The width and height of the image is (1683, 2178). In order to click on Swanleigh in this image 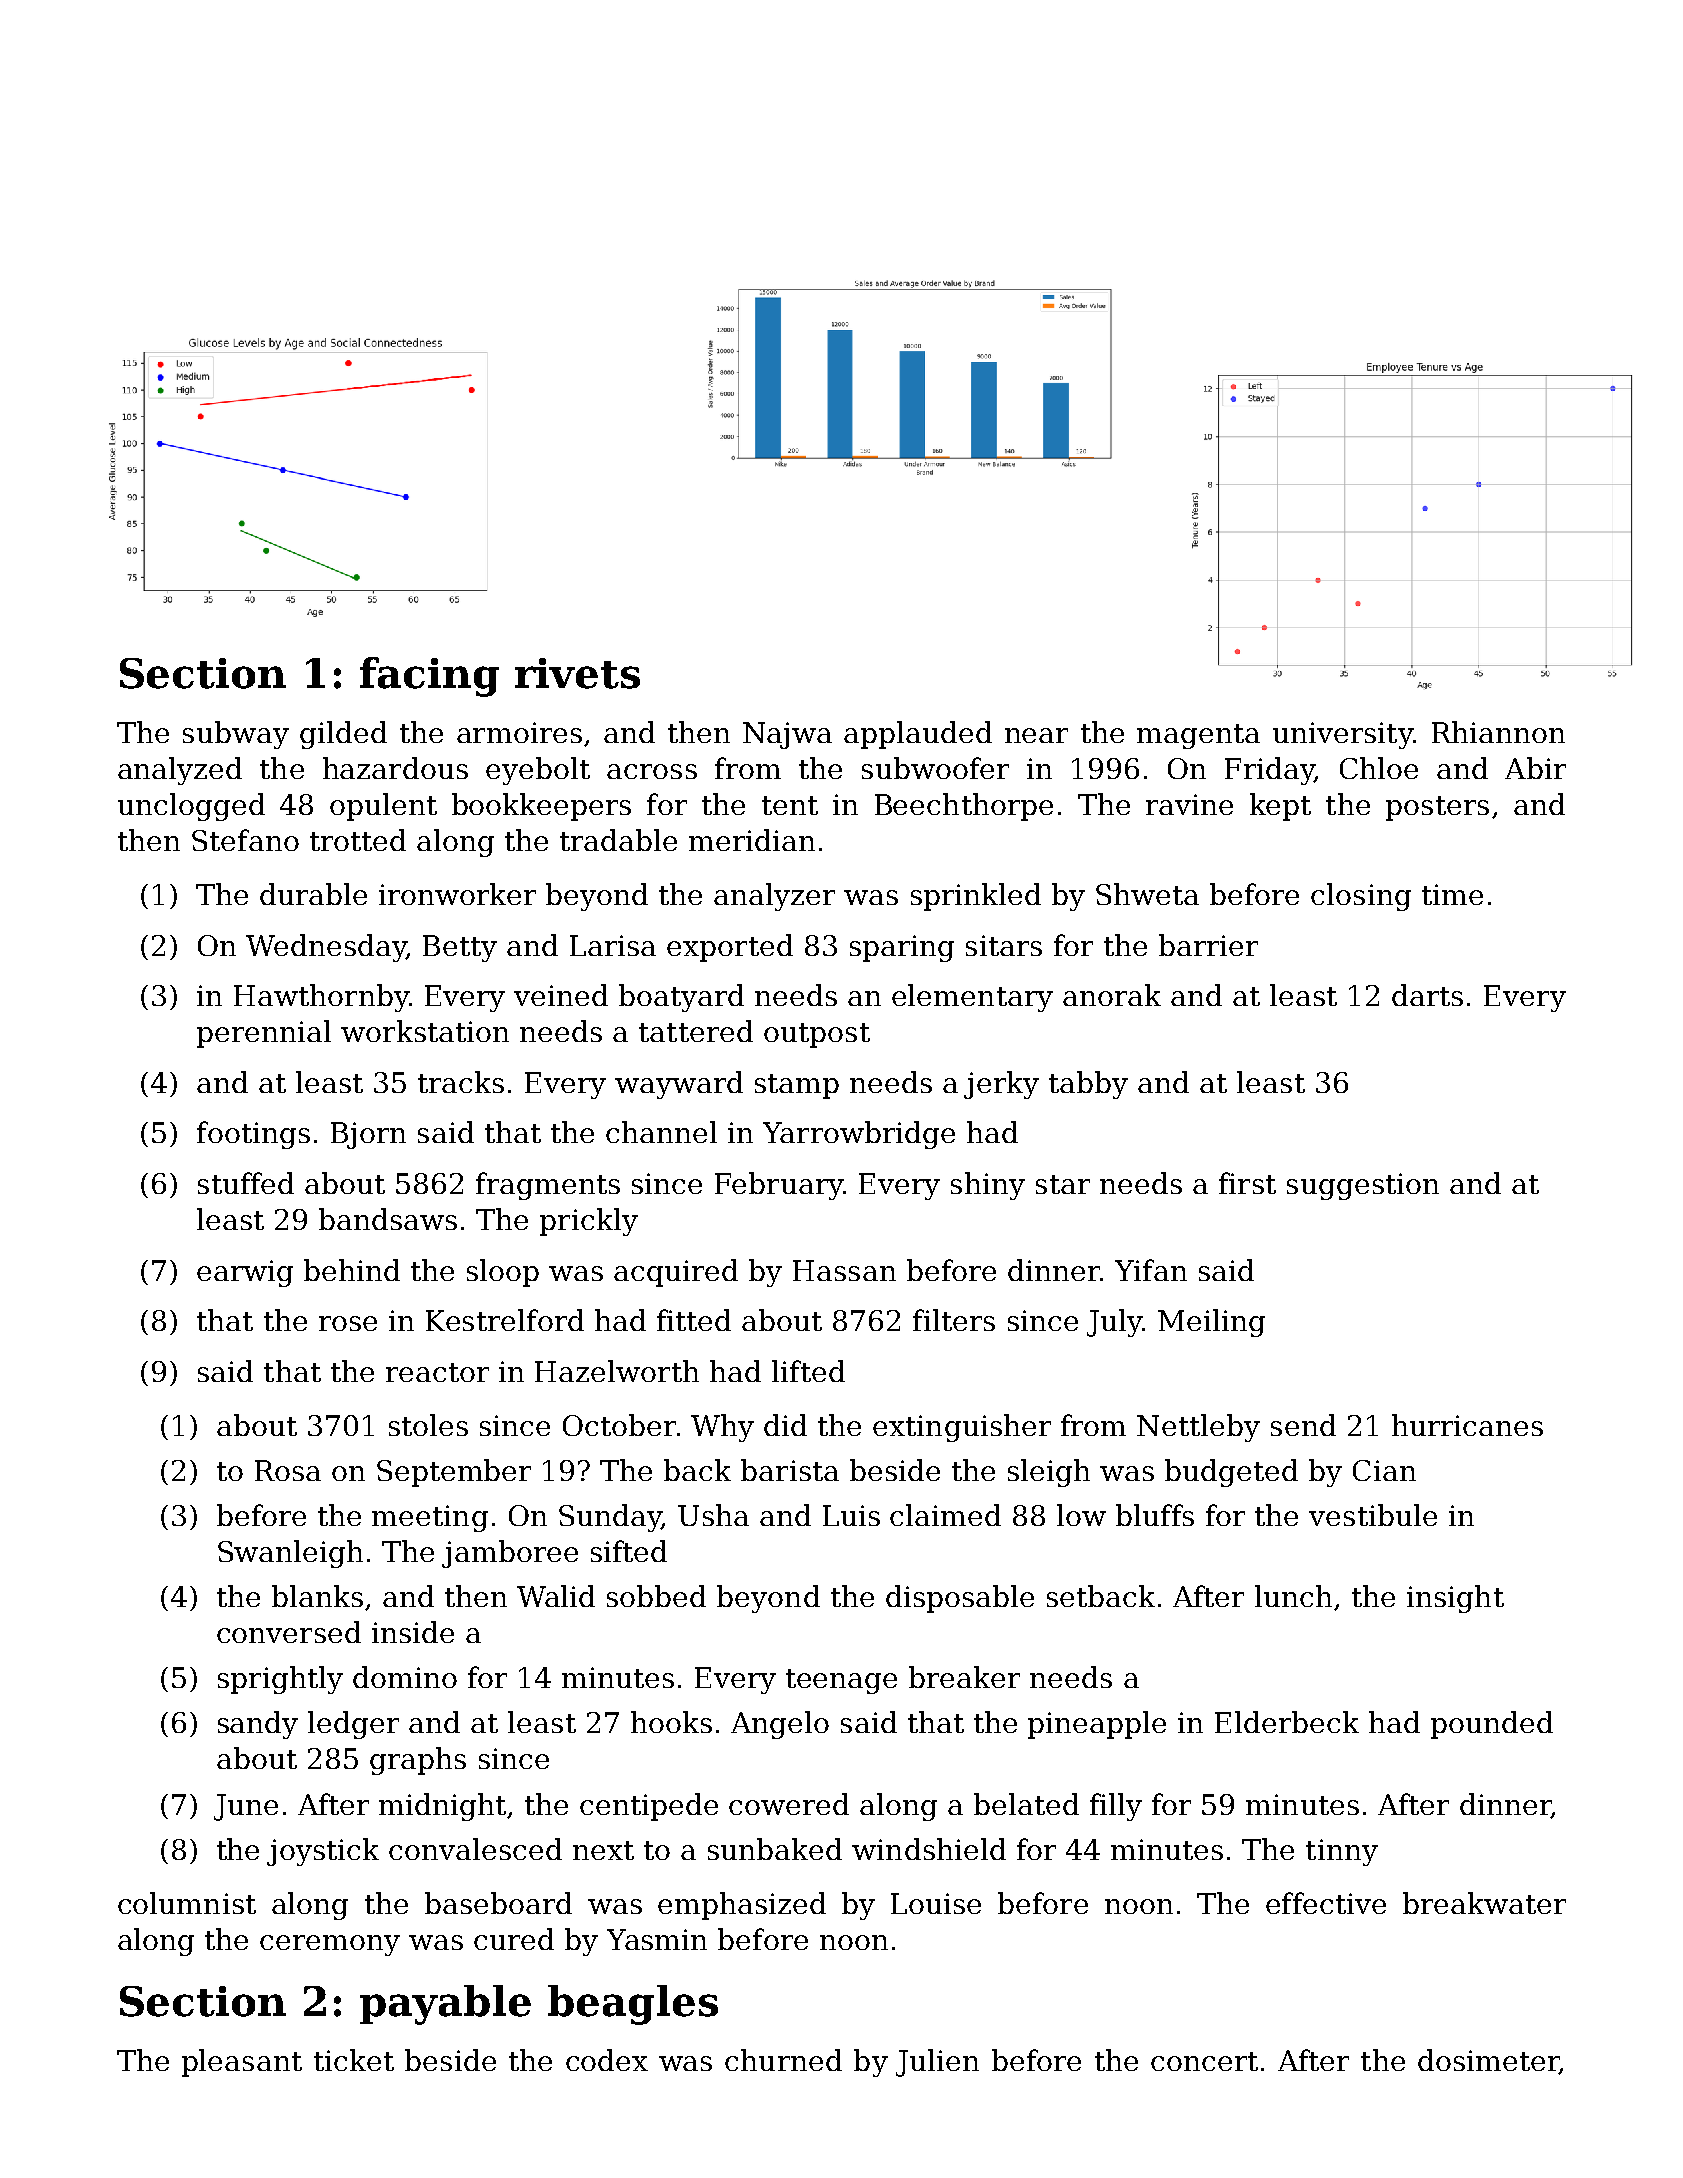, I will do `click(290, 1554)`.
